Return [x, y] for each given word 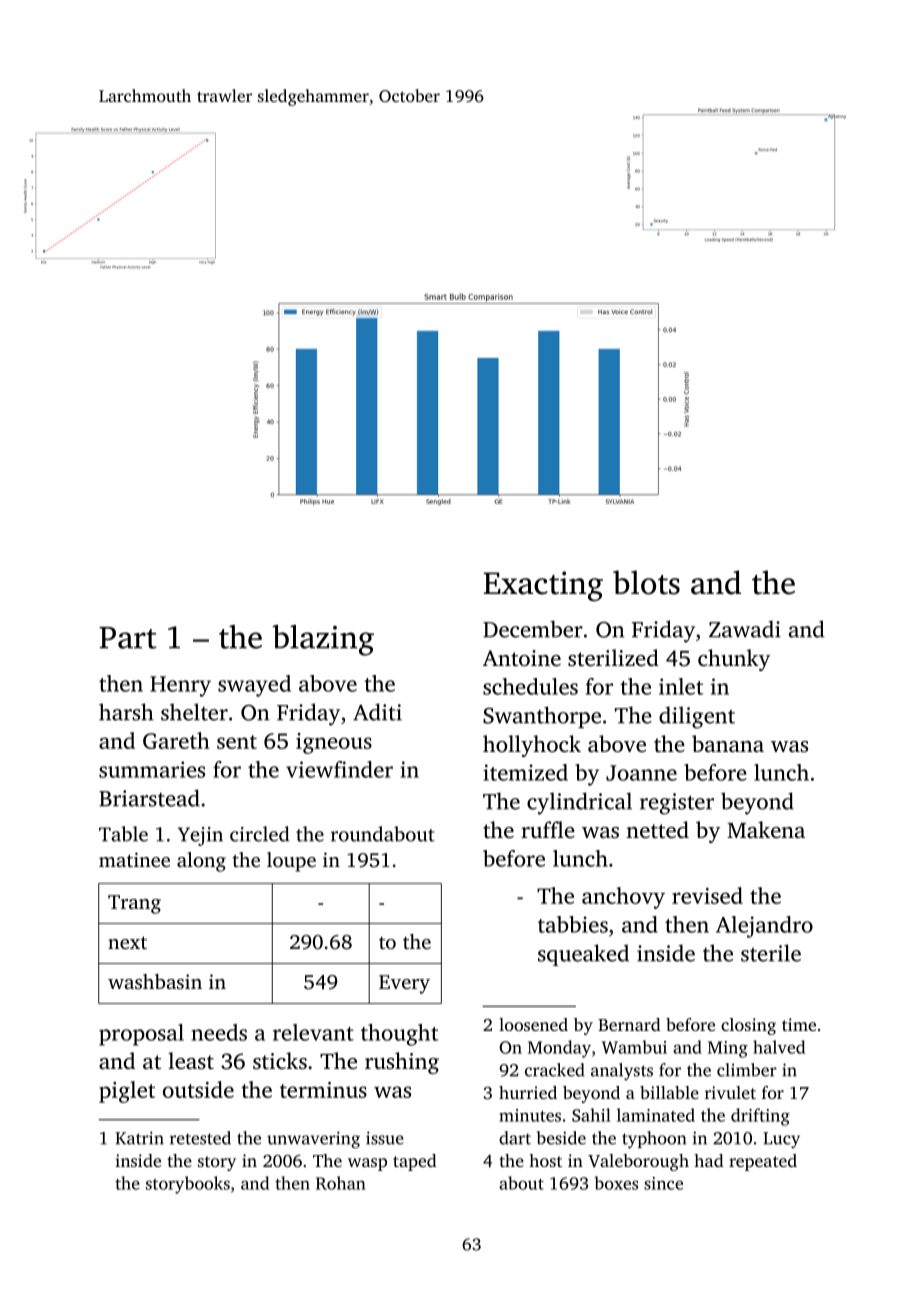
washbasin [155, 981]
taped [414, 1162]
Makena [766, 830]
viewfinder [339, 769]
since [663, 1183]
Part [127, 638]
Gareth [176, 740]
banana [728, 743]
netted [657, 830]
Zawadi [745, 629]
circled [259, 834]
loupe [291, 862]
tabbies [573, 924]
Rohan [341, 1183]
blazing [323, 640]
